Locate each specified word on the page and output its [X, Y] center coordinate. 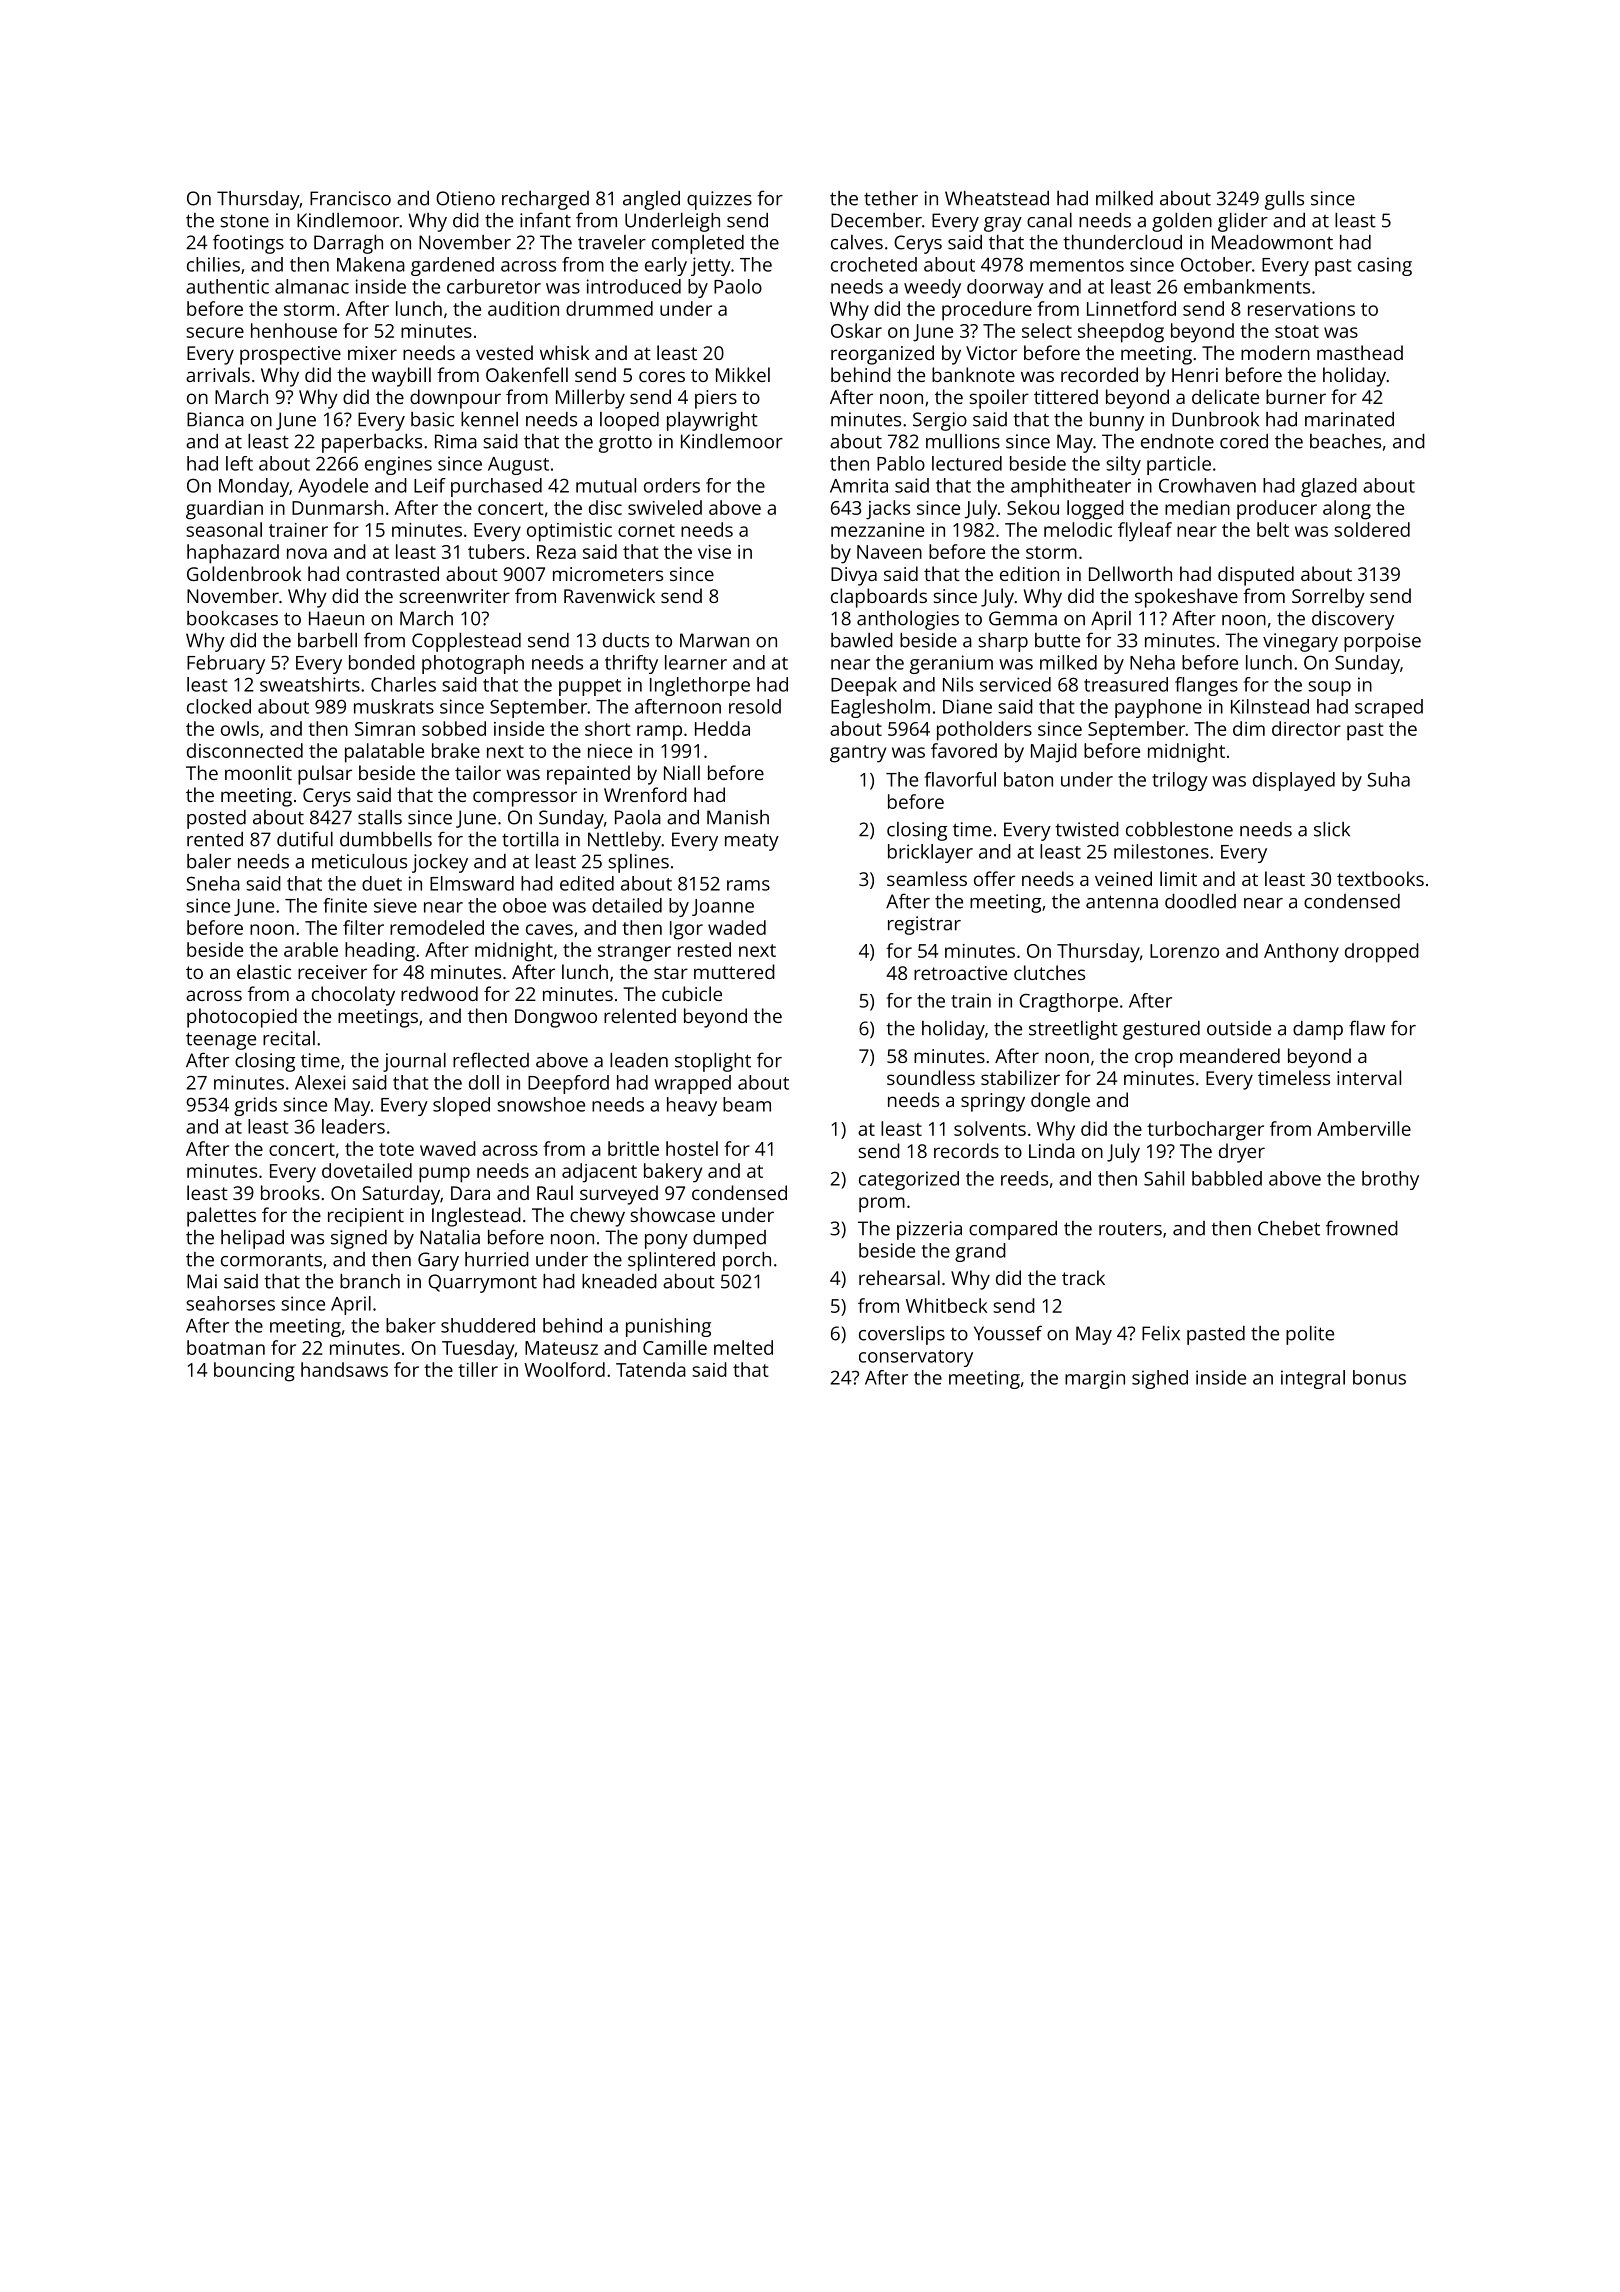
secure [215, 332]
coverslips [902, 1335]
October [1216, 264]
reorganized [882, 355]
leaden [639, 1060]
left [239, 463]
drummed [609, 308]
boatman [226, 1347]
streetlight [1073, 1030]
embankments [1247, 286]
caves [549, 929]
